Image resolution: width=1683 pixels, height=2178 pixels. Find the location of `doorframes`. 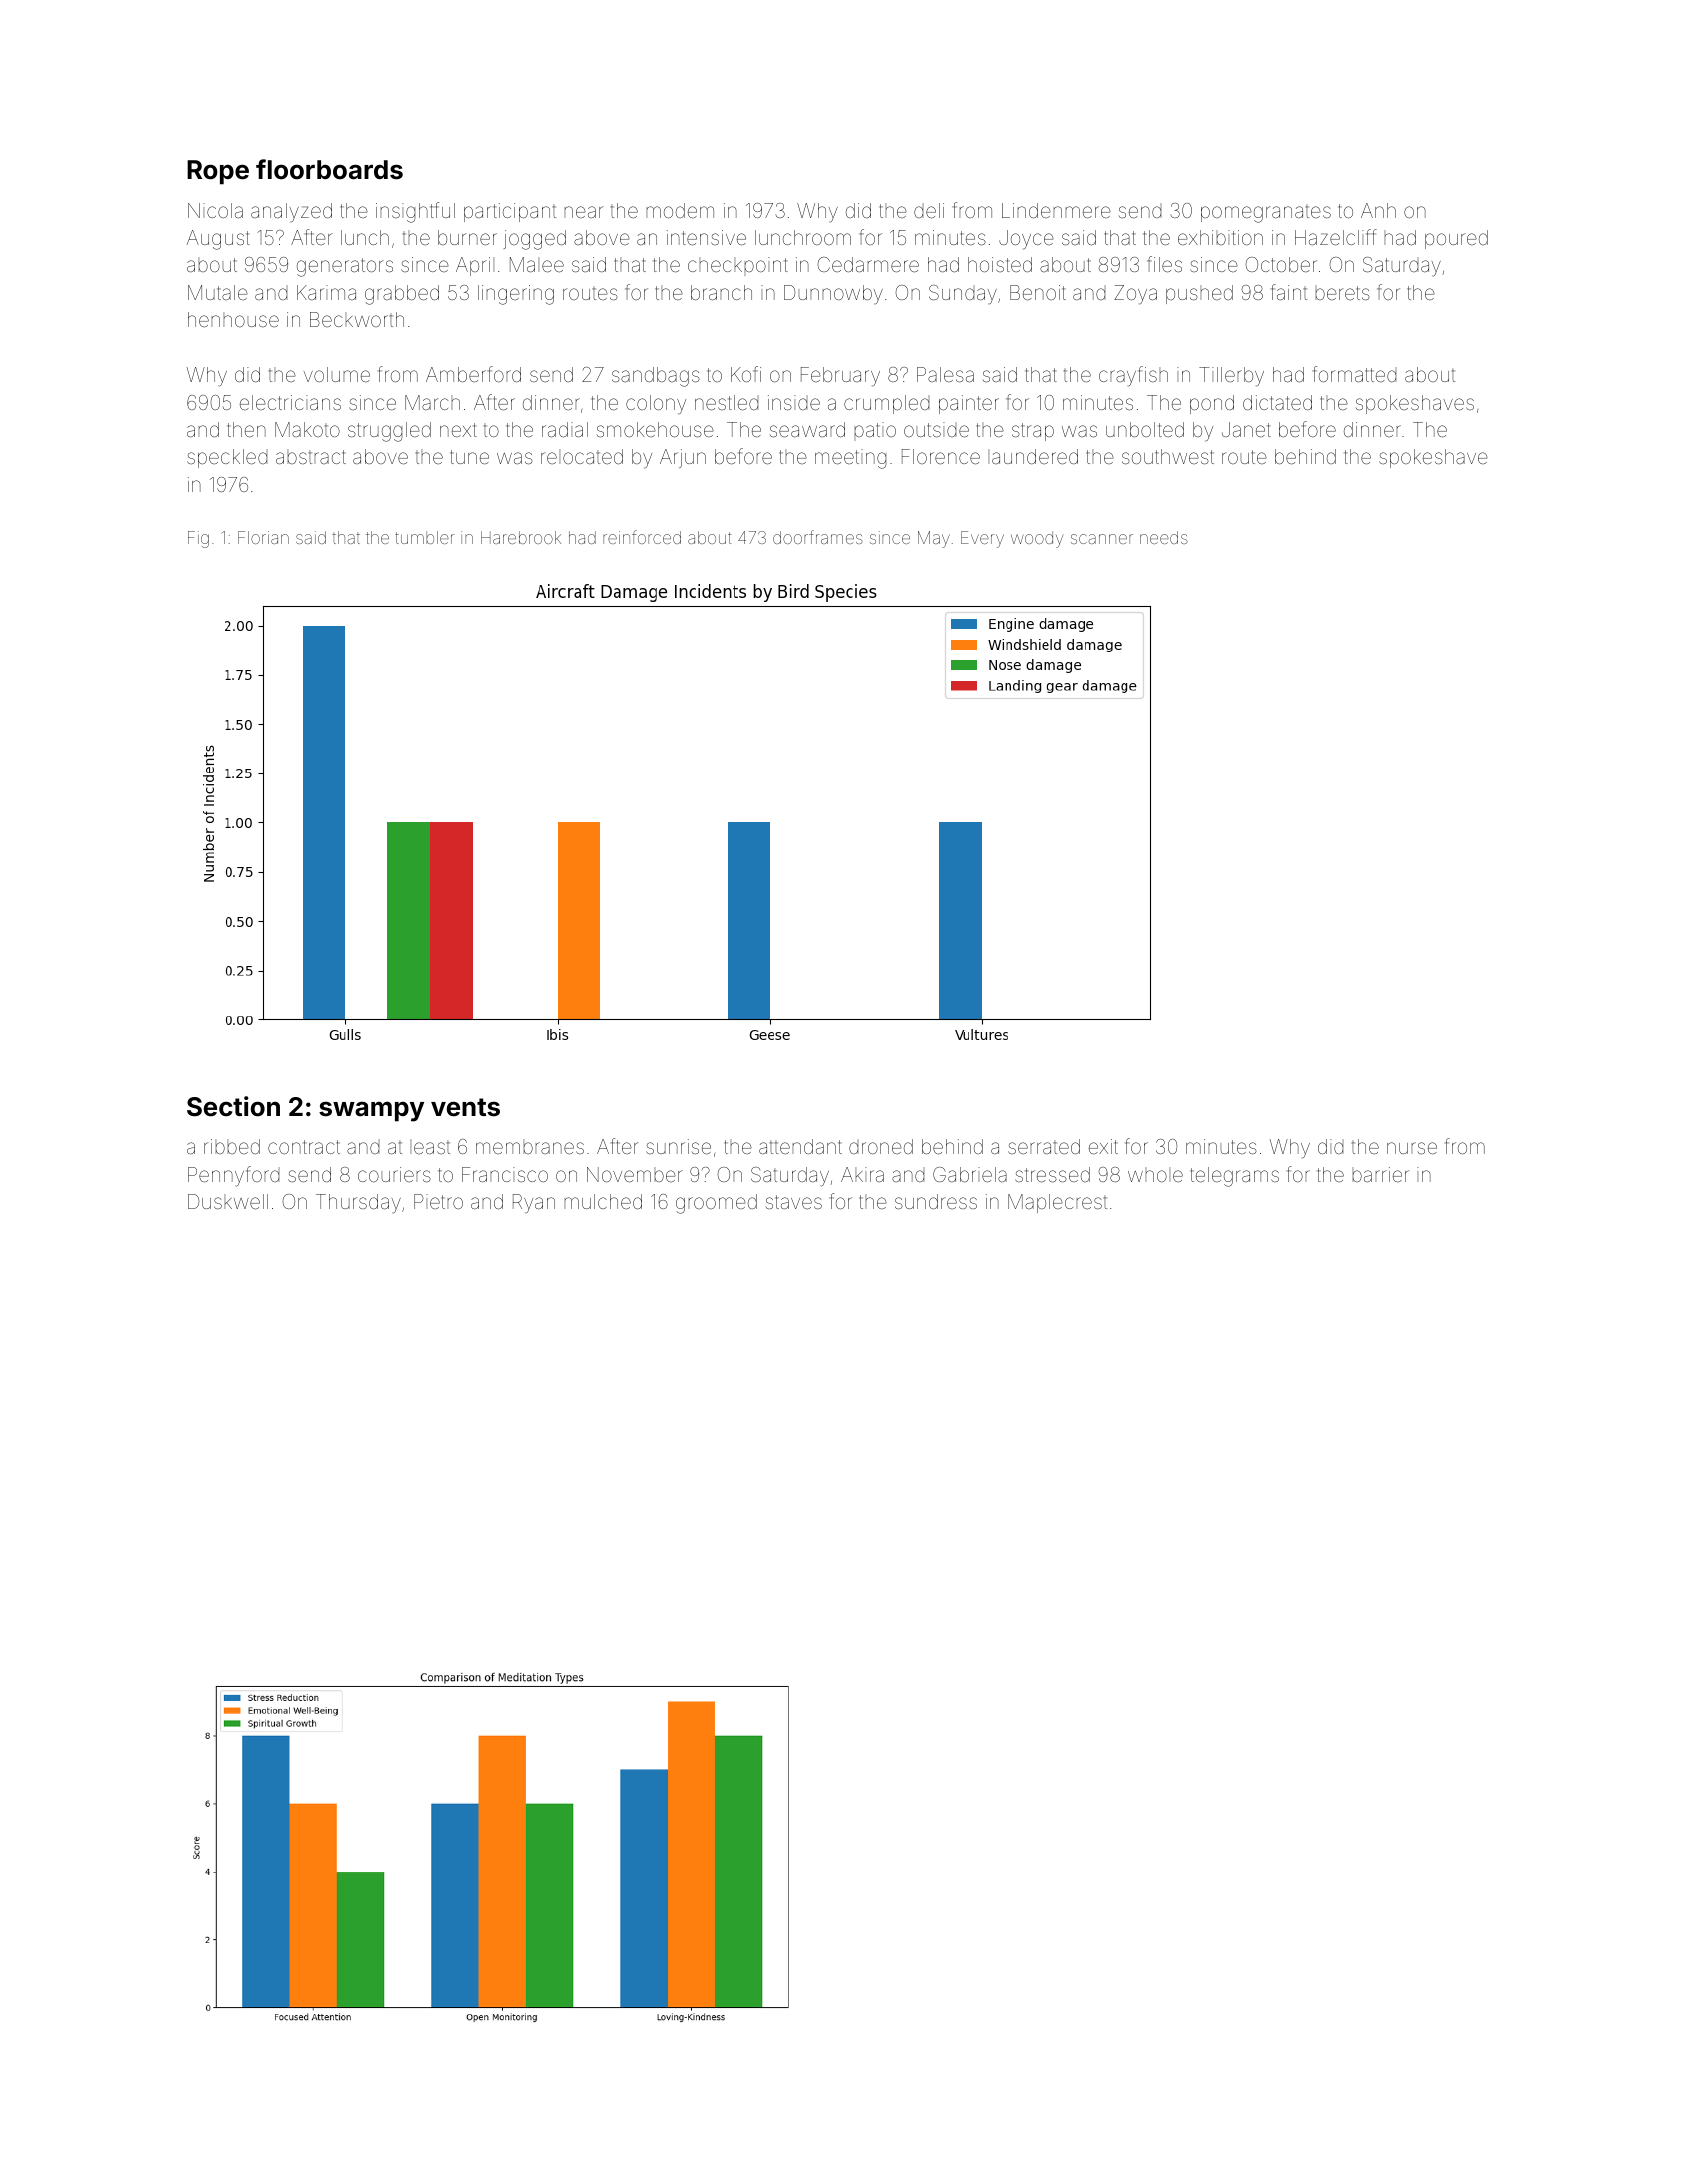

doorframes is located at coordinates (818, 537).
